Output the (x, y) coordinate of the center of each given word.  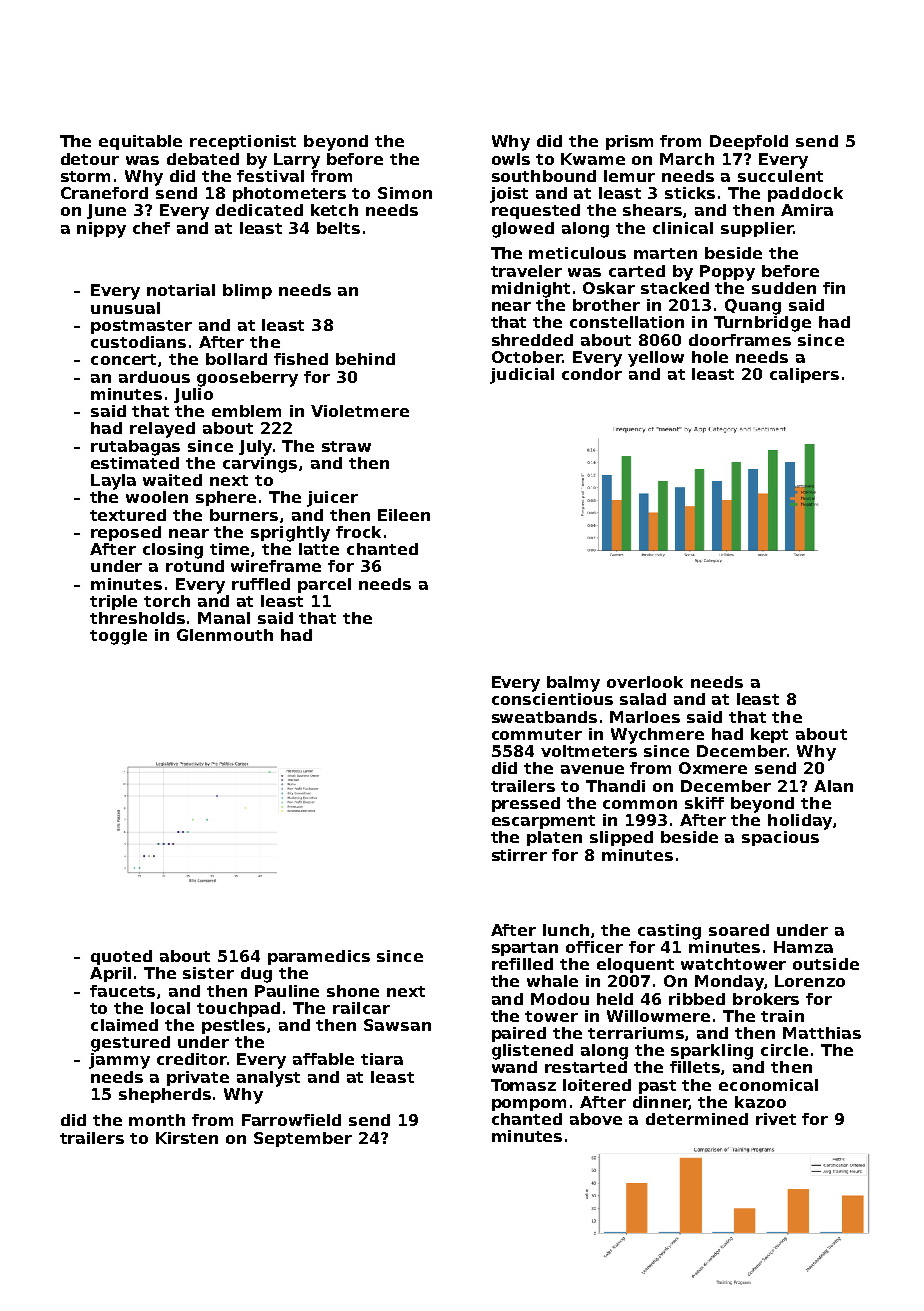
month (157, 1120)
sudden (784, 288)
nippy (101, 230)
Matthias (822, 1033)
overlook (645, 682)
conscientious (552, 699)
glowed (523, 230)
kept (769, 735)
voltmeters (589, 751)
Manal (224, 618)
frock (358, 532)
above (596, 1119)
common (640, 804)
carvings (260, 465)
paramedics (319, 957)
